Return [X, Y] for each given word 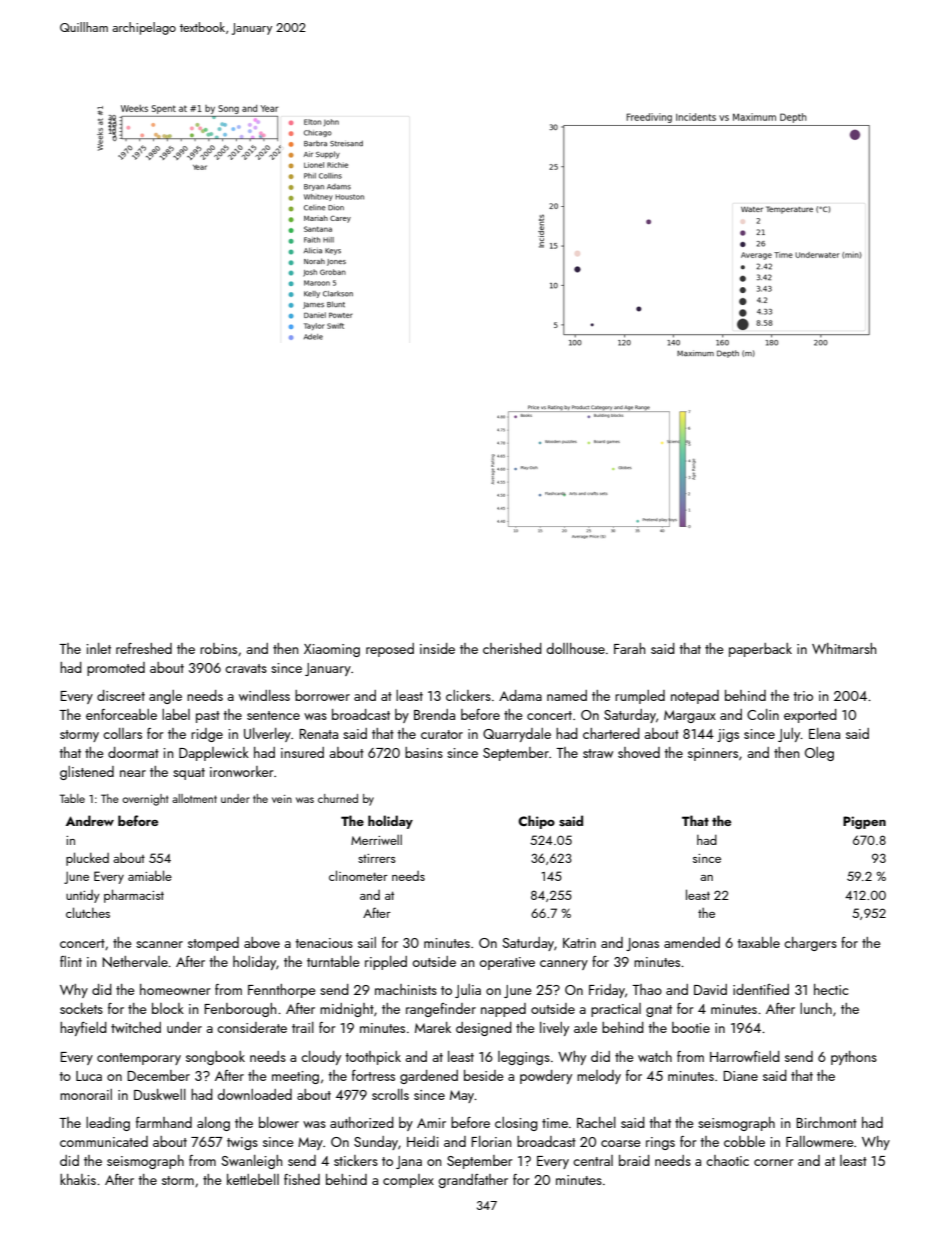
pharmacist [134, 896]
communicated [104, 1141]
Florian [491, 1141]
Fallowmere [820, 1141]
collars [122, 733]
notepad [695, 697]
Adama [520, 695]
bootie [691, 1027]
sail [367, 942]
